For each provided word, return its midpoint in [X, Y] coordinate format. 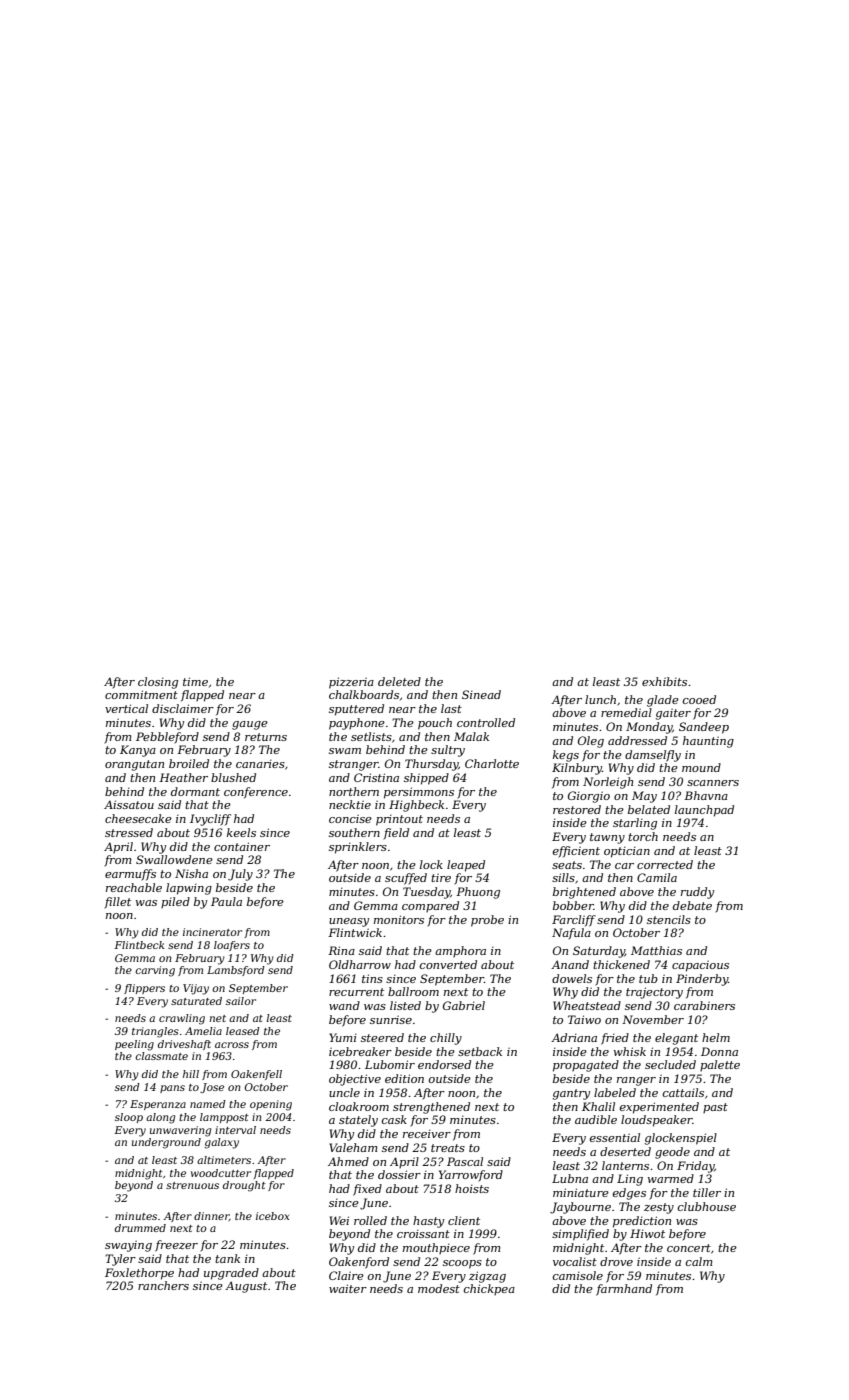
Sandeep [704, 728]
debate [692, 905]
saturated [196, 1001]
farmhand [624, 1290]
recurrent [356, 992]
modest [439, 1288]
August [246, 1287]
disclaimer [183, 708]
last [451, 708]
